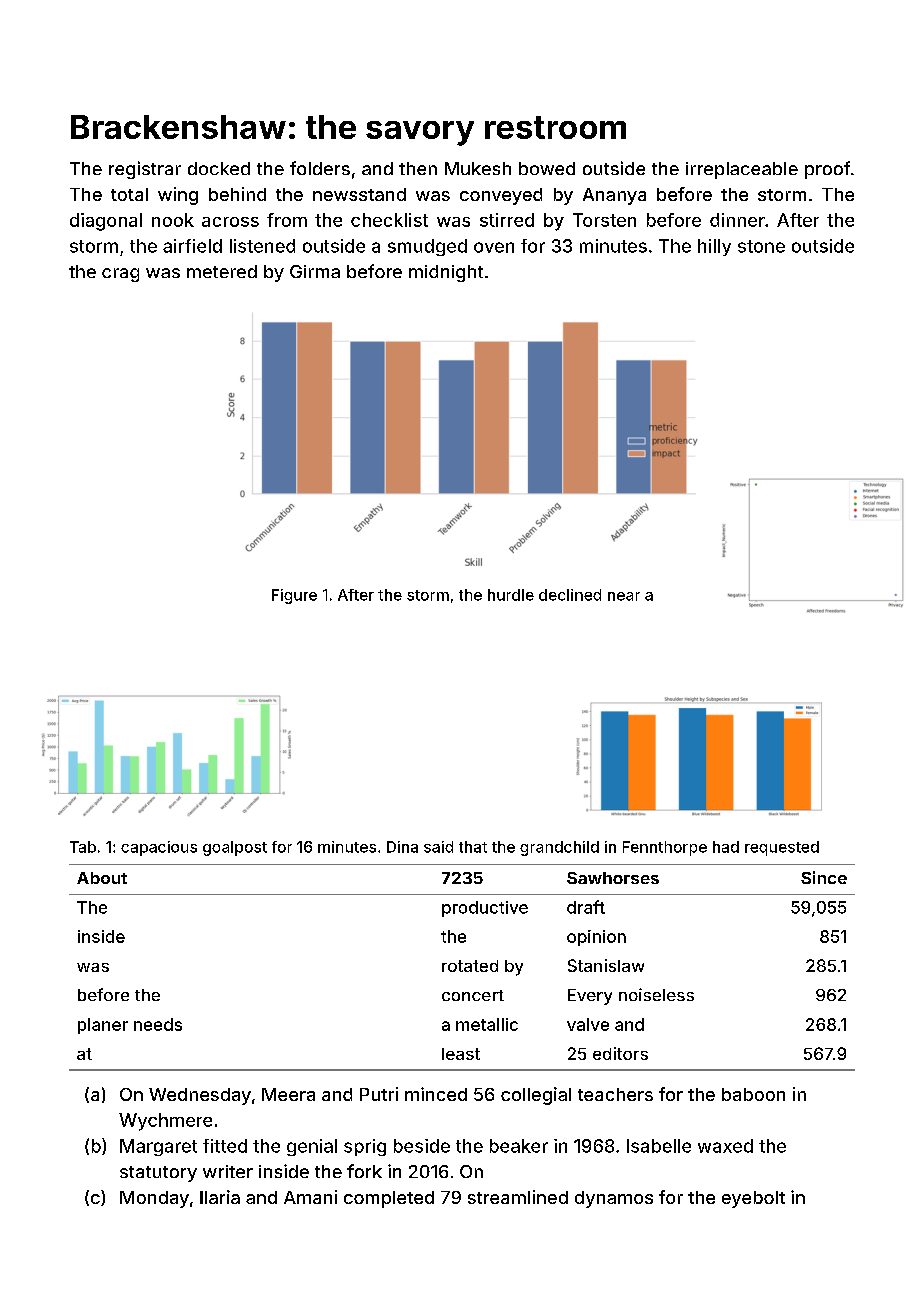  Describe the element at coordinates (220, 1197) in the page. I see `Ilaria` at that location.
